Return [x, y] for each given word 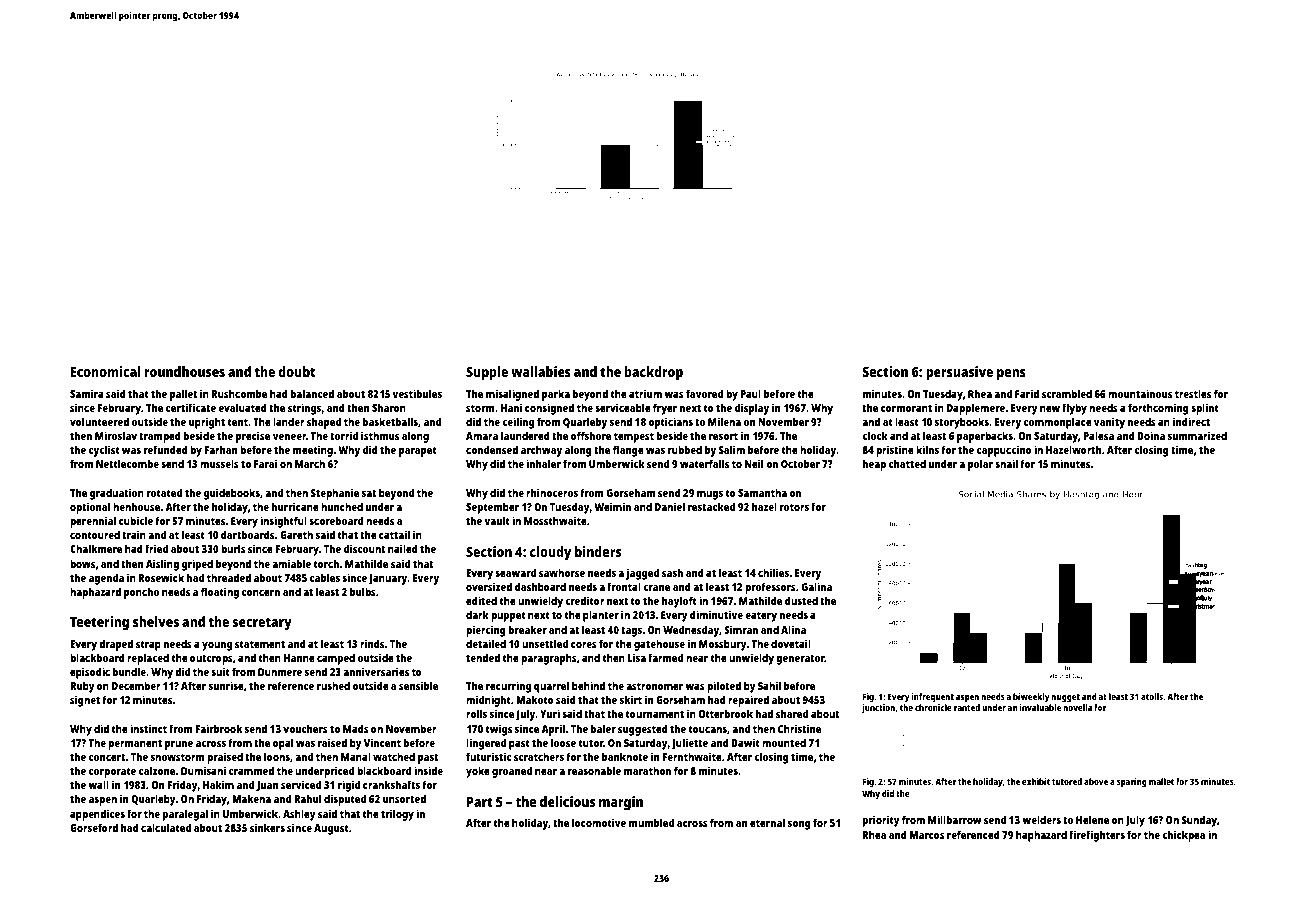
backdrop [654, 373]
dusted [801, 600]
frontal [624, 586]
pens [1011, 375]
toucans [708, 729]
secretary [262, 624]
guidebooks [232, 494]
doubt [297, 371]
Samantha [762, 492]
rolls [476, 713]
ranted [967, 707]
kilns [927, 449]
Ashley [299, 815]
